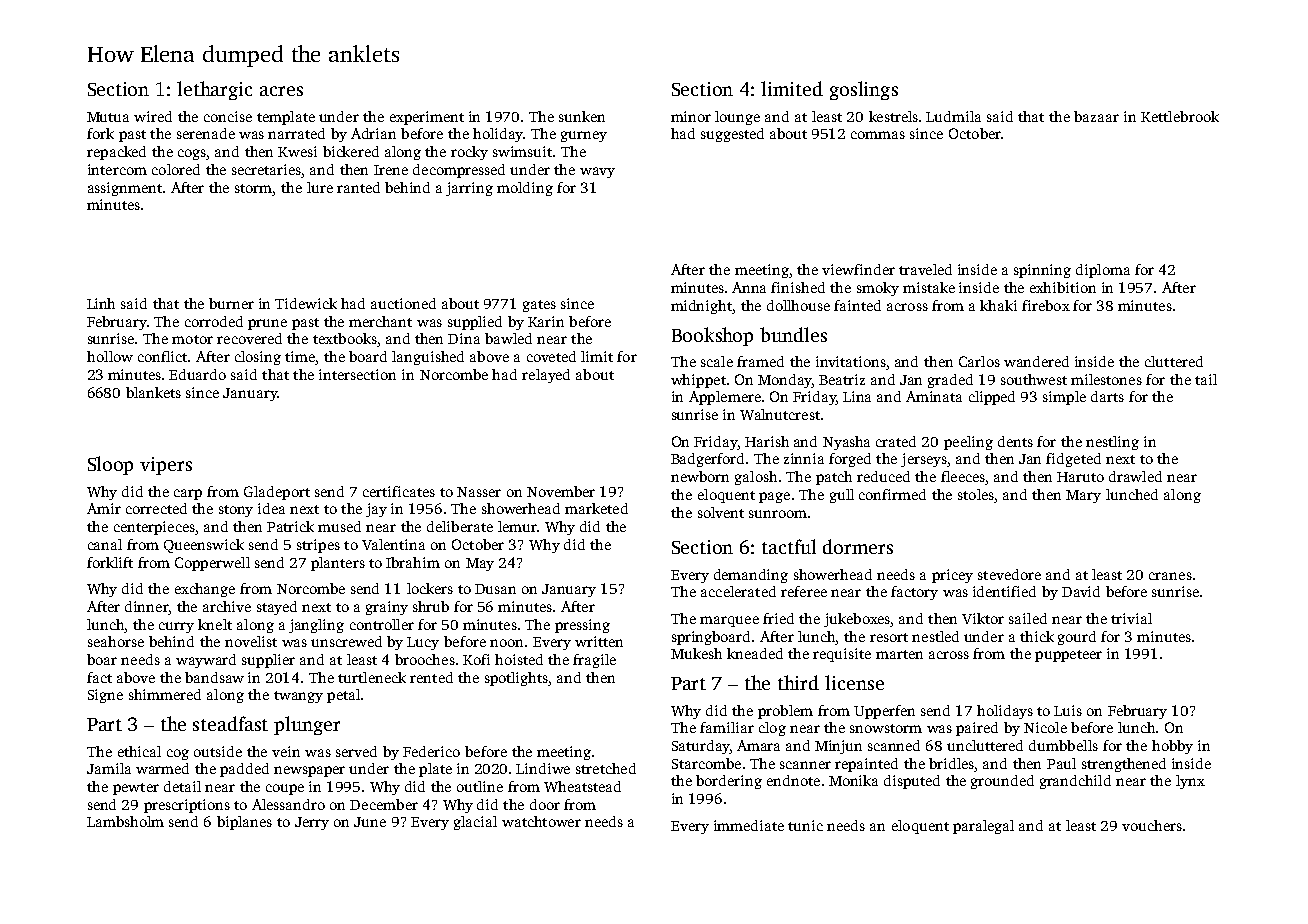  I want to click on zinnia, so click(804, 458).
